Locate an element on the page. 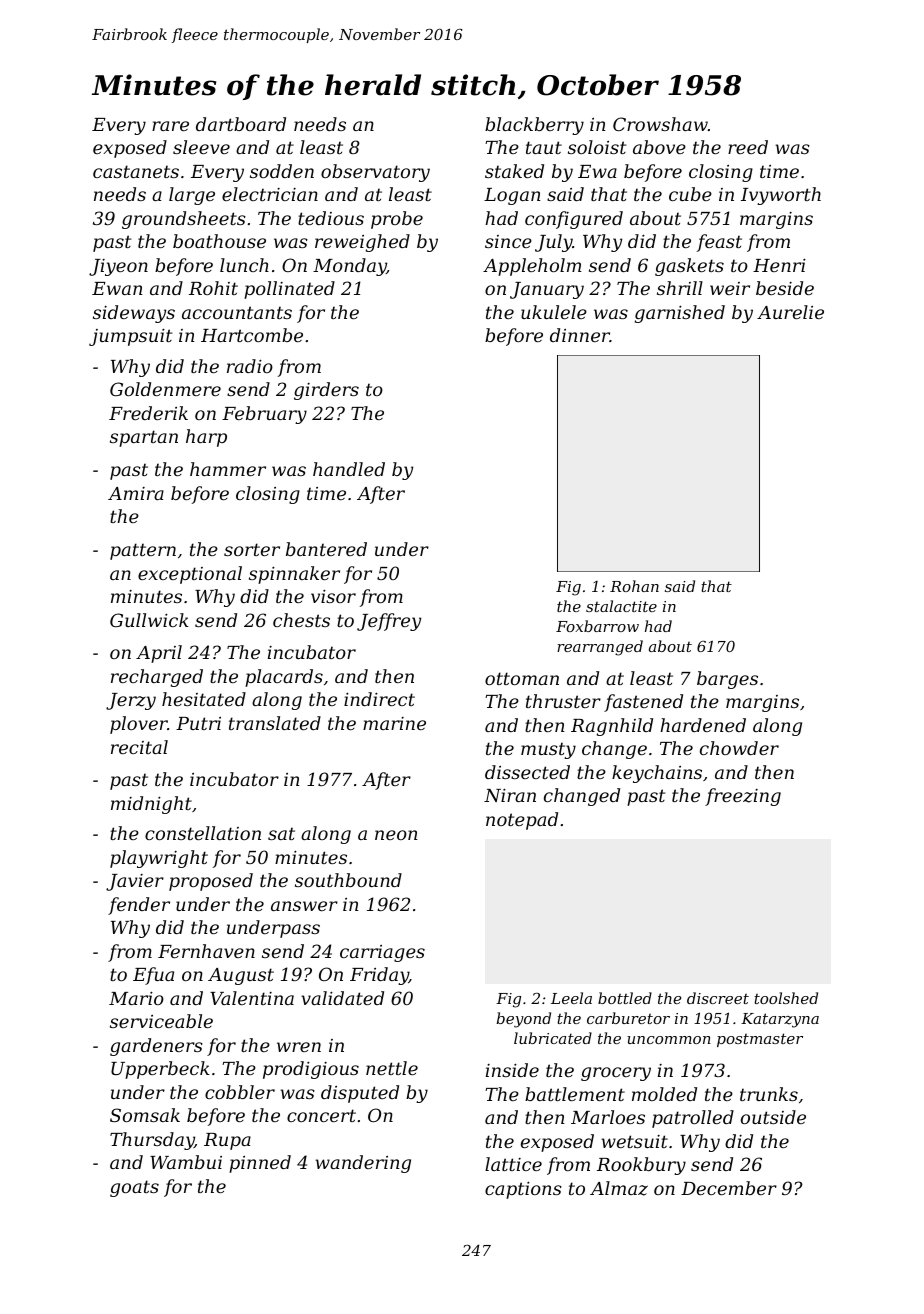 This image has height=1314, width=924. placards is located at coordinates (284, 678).
